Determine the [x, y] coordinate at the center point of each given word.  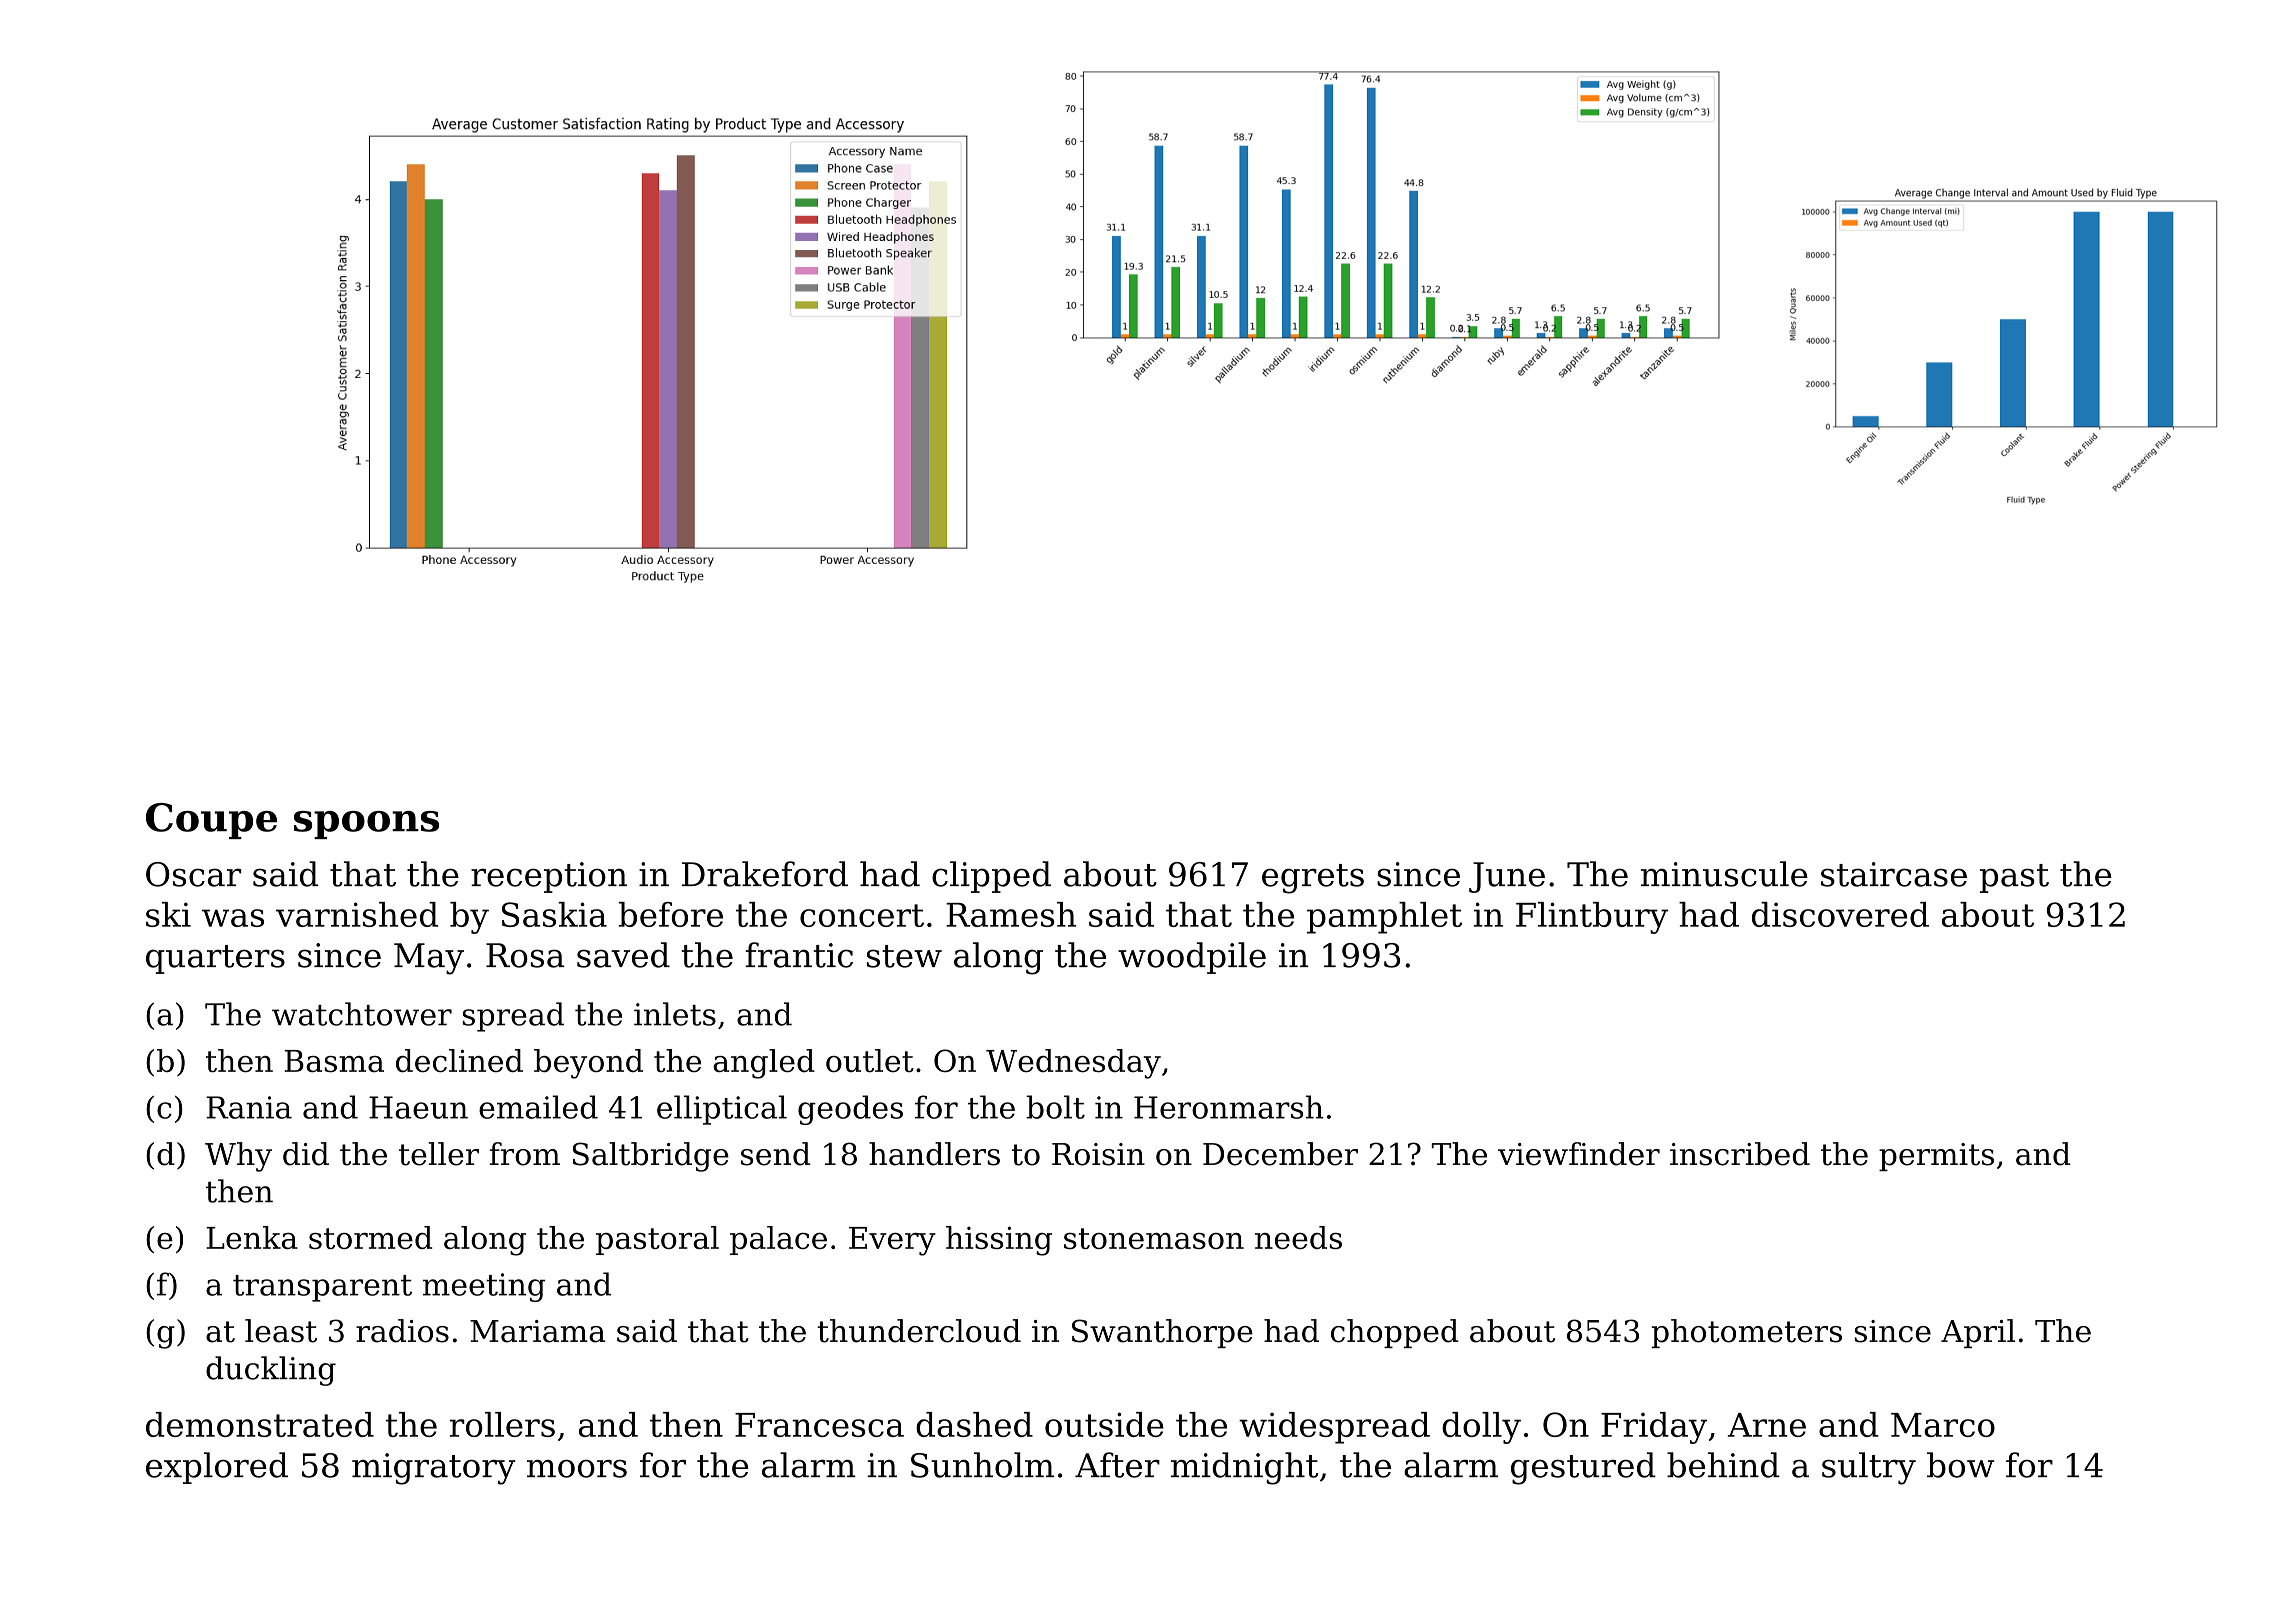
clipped [991, 877]
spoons [366, 825]
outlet [870, 1060]
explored [217, 1468]
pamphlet [1384, 918]
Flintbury [1592, 918]
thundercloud [919, 1331]
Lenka [252, 1237]
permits [1936, 1157]
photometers [1746, 1333]
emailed [538, 1107]
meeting [484, 1287]
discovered [1840, 914]
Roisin [1098, 1154]
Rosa [525, 955]
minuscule [1724, 874]
